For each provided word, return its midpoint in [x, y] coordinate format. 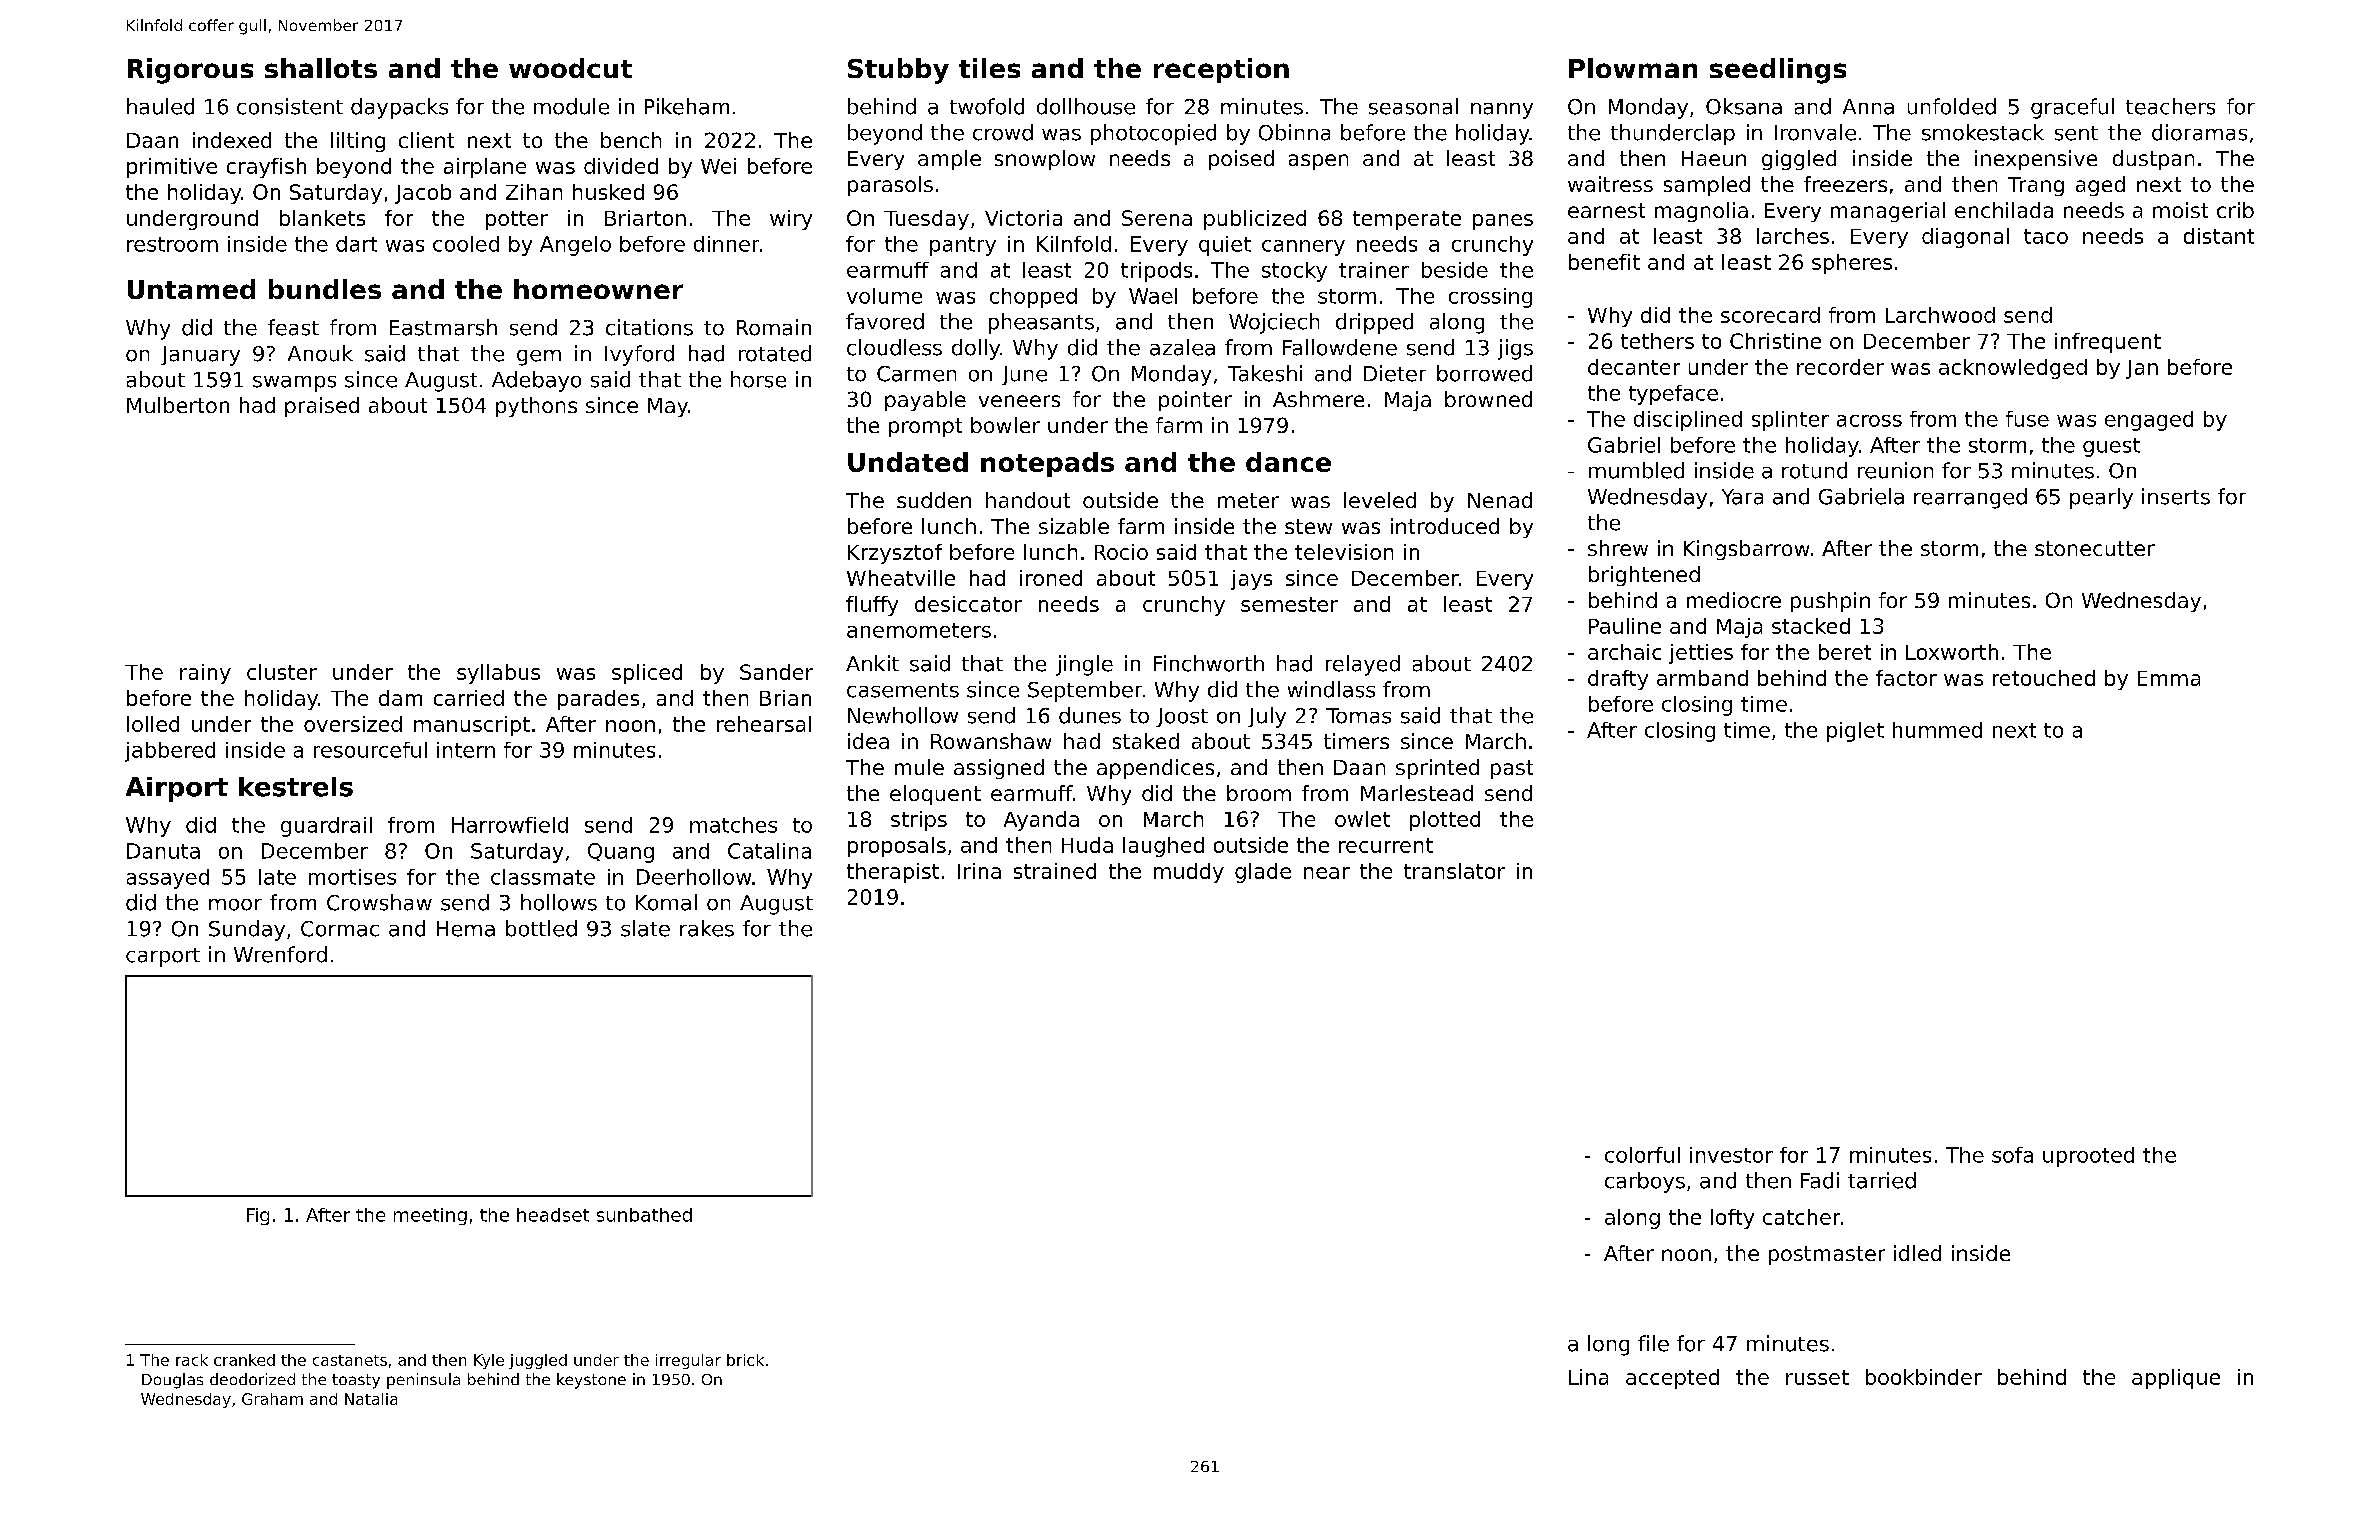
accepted [1672, 1379]
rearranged [1970, 498]
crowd [1003, 132]
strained [1055, 871]
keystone [591, 1381]
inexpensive [2036, 160]
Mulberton [178, 405]
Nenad [1500, 500]
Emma [2169, 678]
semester [1289, 604]
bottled [541, 928]
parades [598, 700]
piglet [1855, 732]
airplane [485, 168]
